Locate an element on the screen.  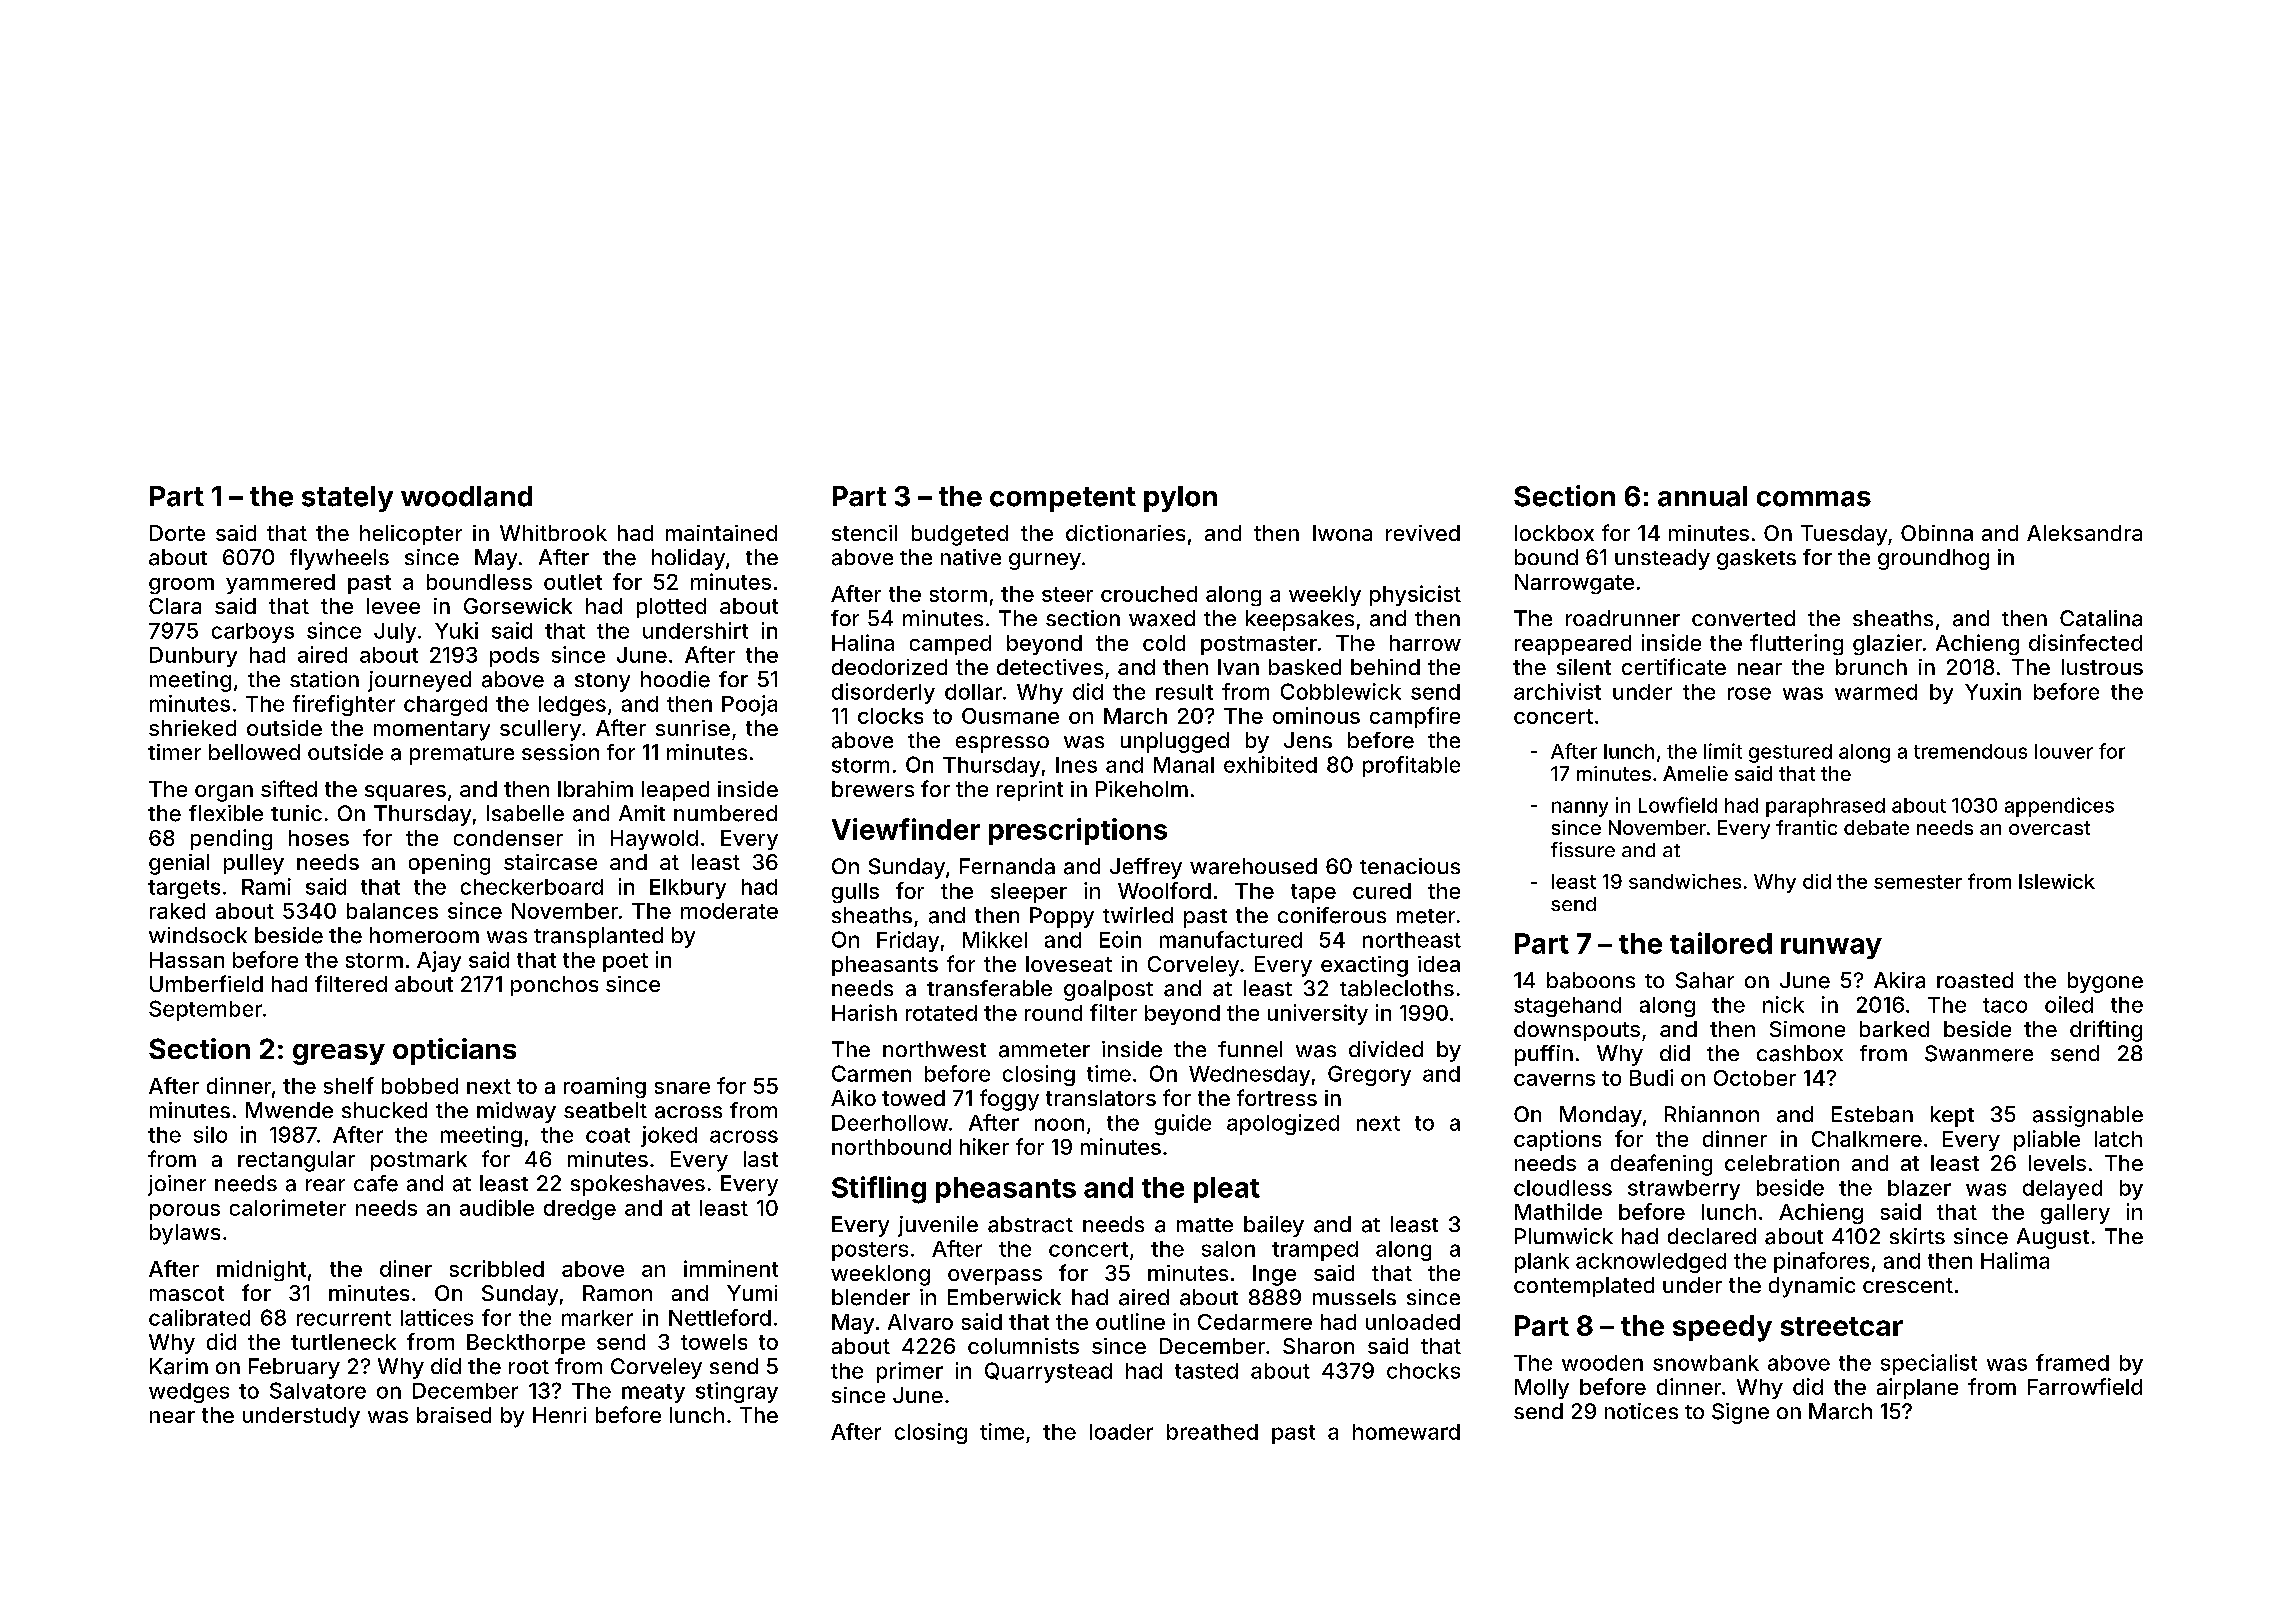
Henri is located at coordinates (559, 1415).
